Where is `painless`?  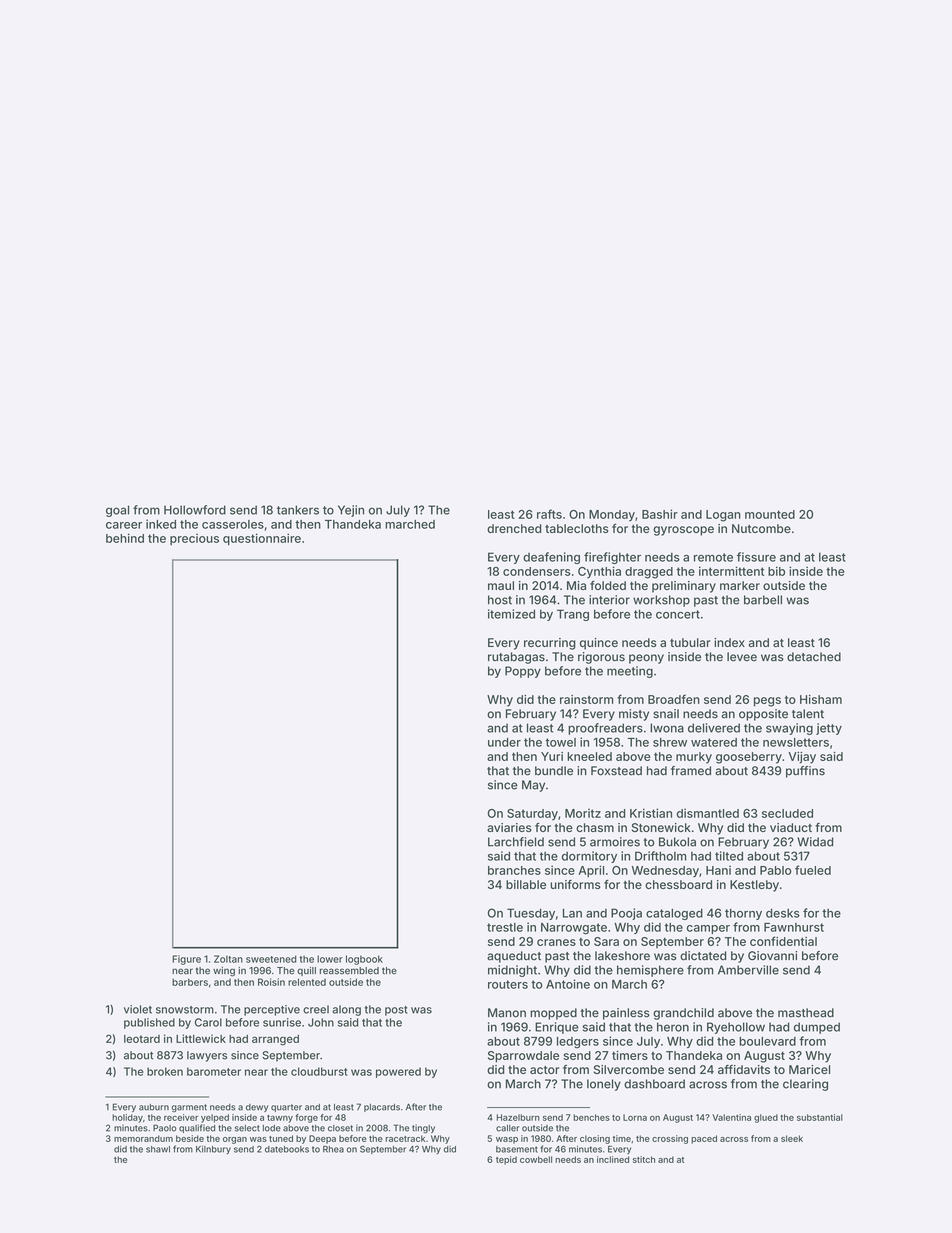
painless is located at coordinates (626, 1014).
